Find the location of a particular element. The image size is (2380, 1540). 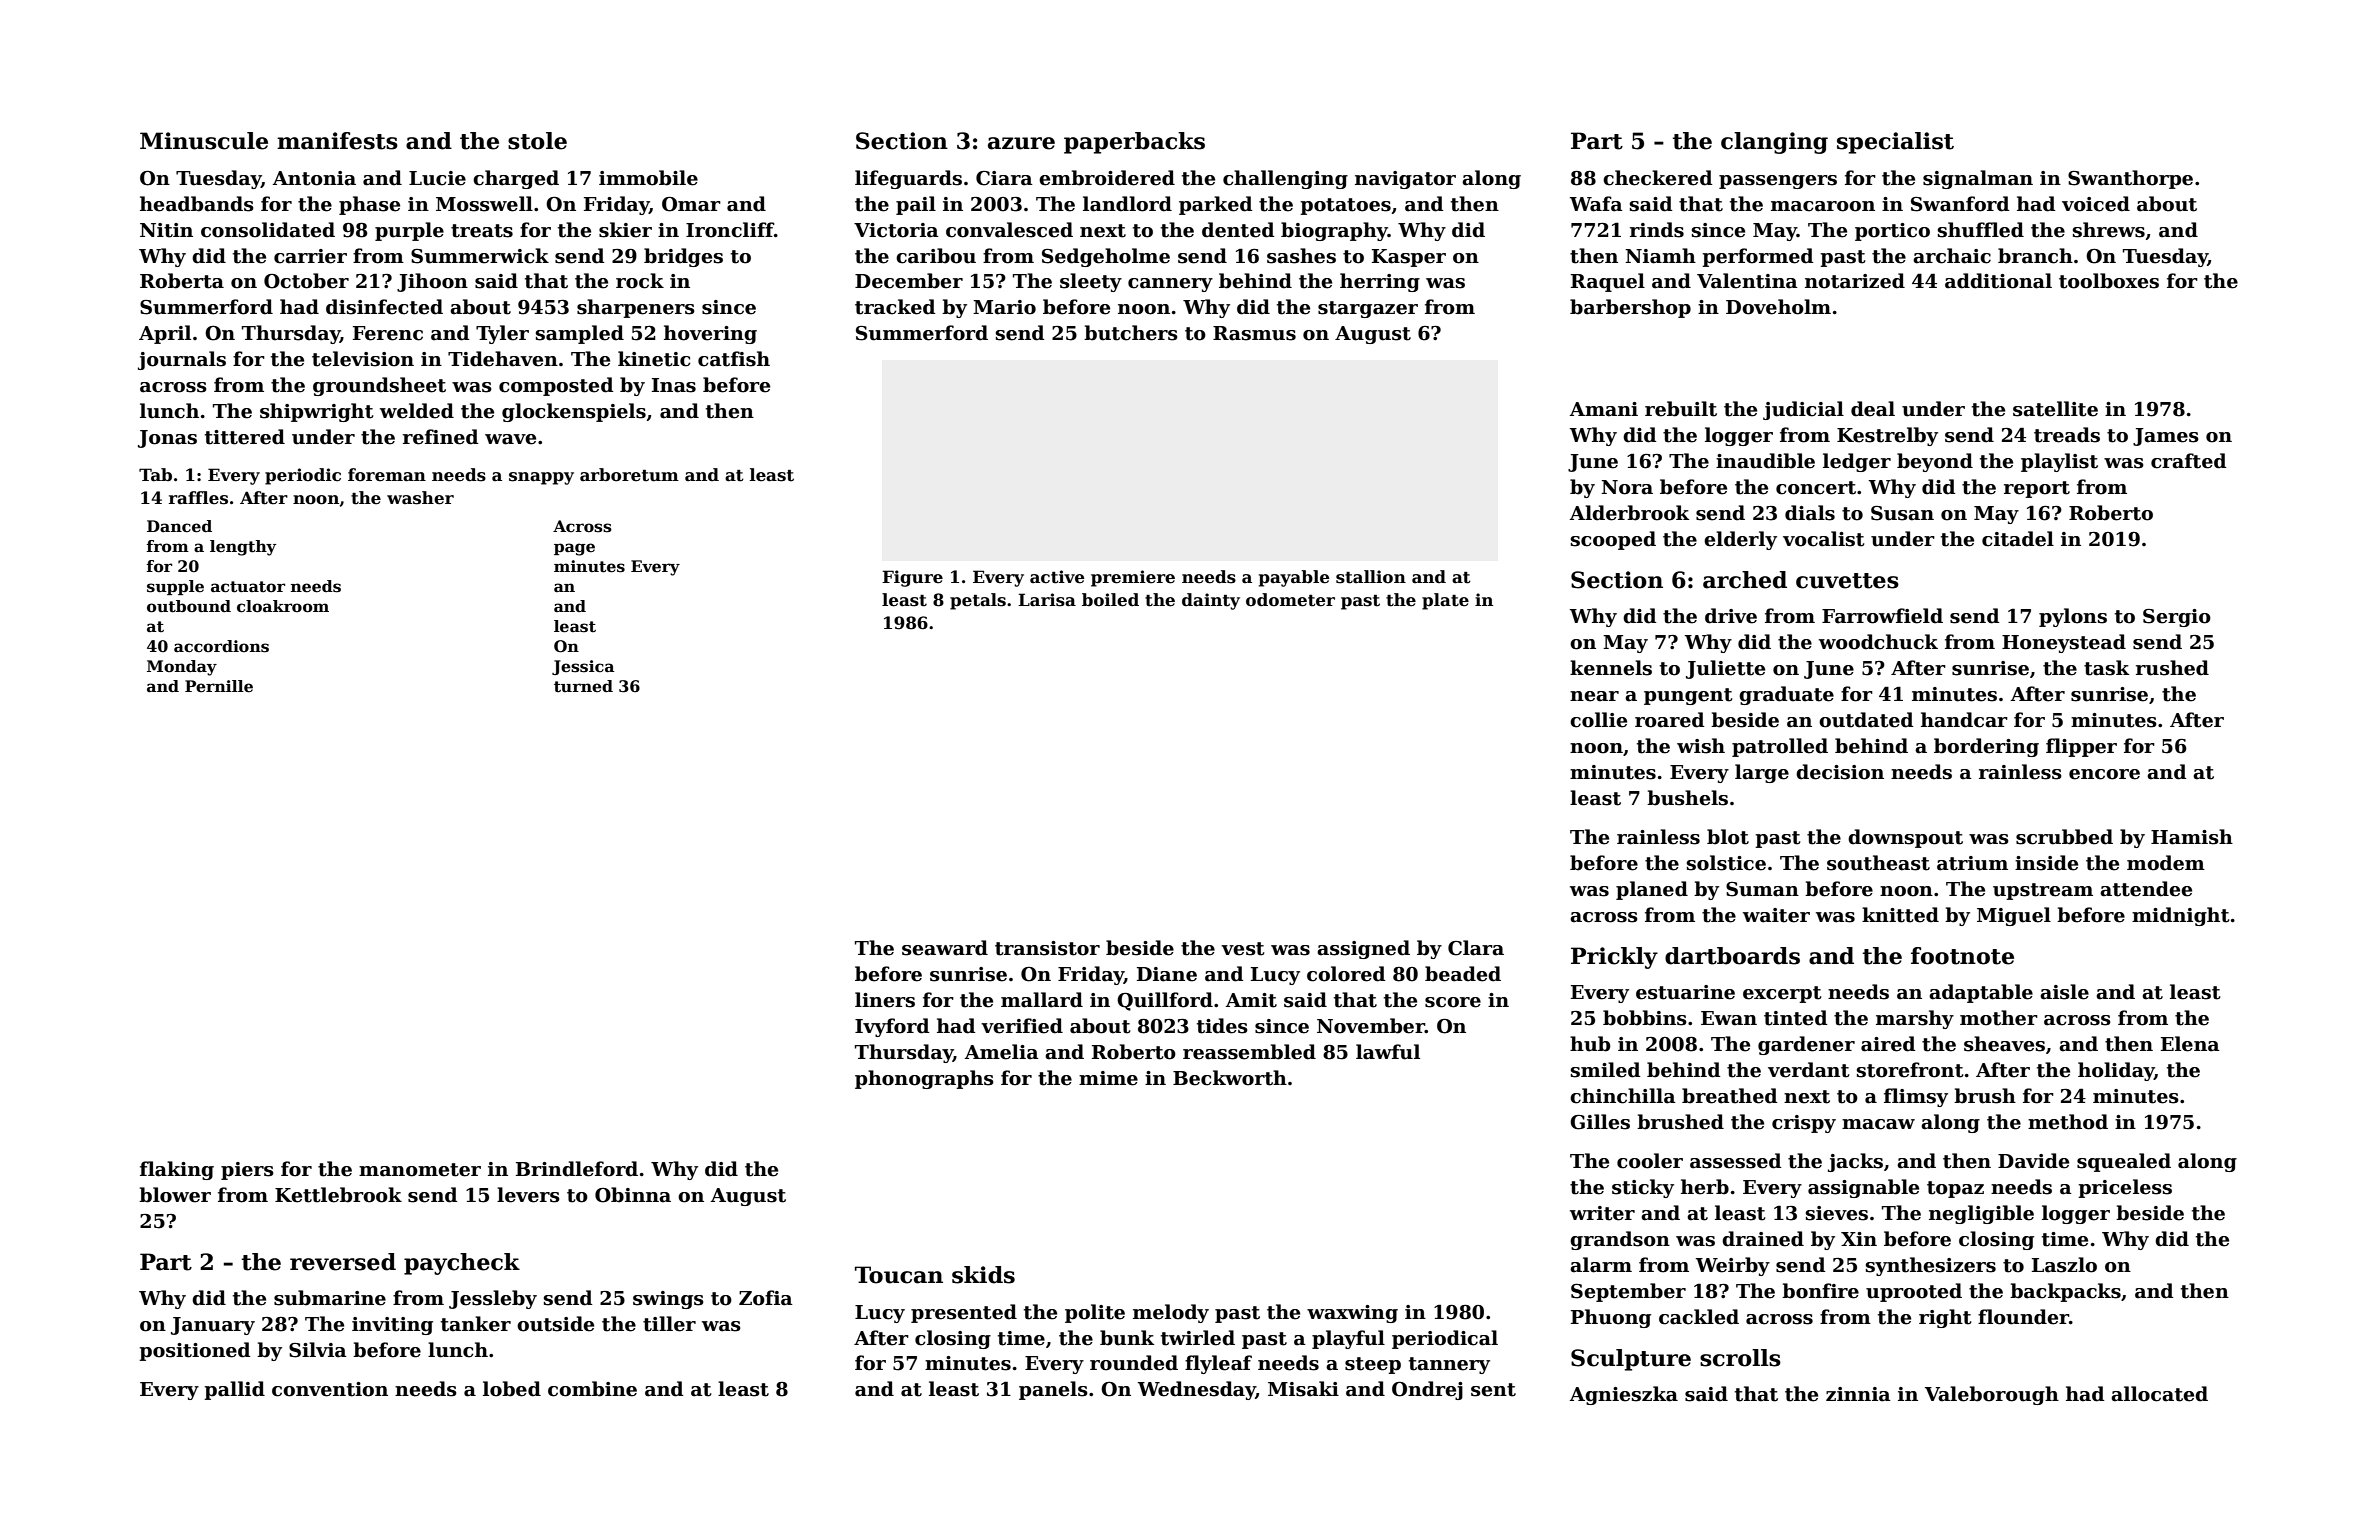

polite is located at coordinates (1095, 1313).
